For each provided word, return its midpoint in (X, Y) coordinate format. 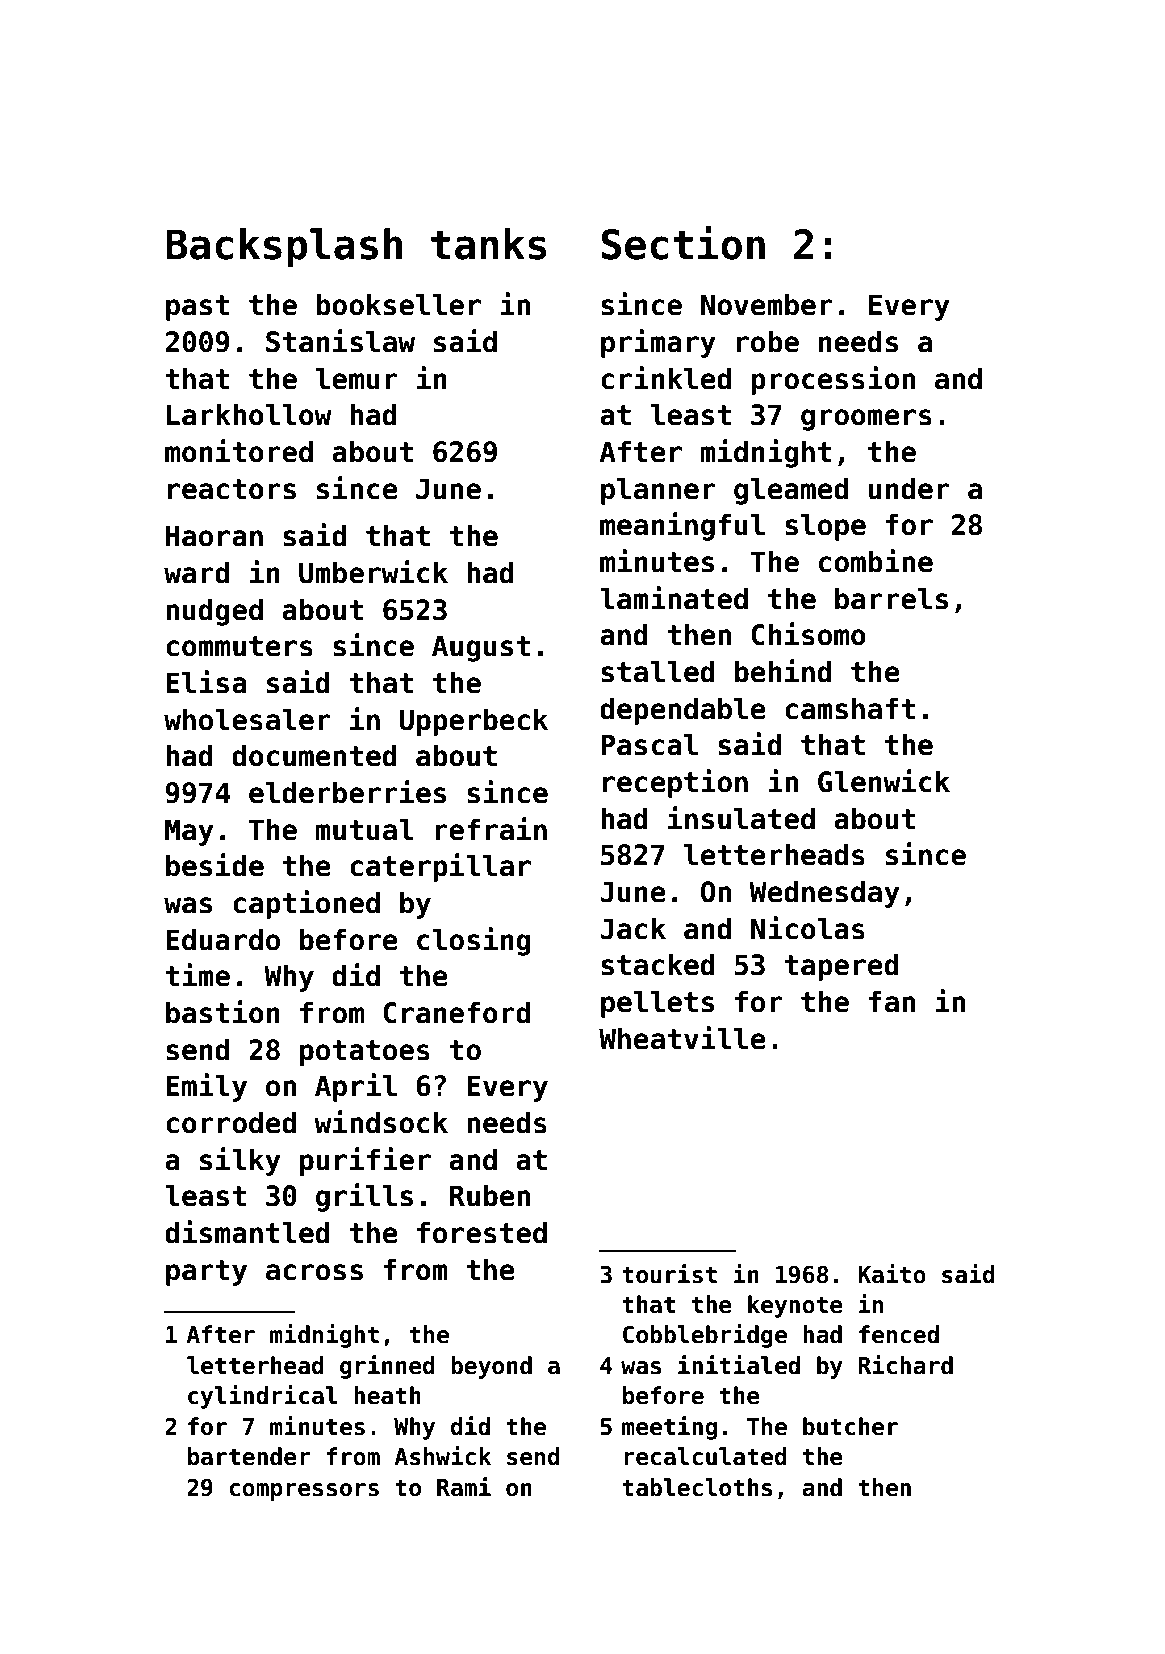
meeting (669, 1428)
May (189, 832)
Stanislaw (340, 341)
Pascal (649, 744)
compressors (304, 1492)
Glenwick (884, 781)
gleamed (791, 491)
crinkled (666, 378)
